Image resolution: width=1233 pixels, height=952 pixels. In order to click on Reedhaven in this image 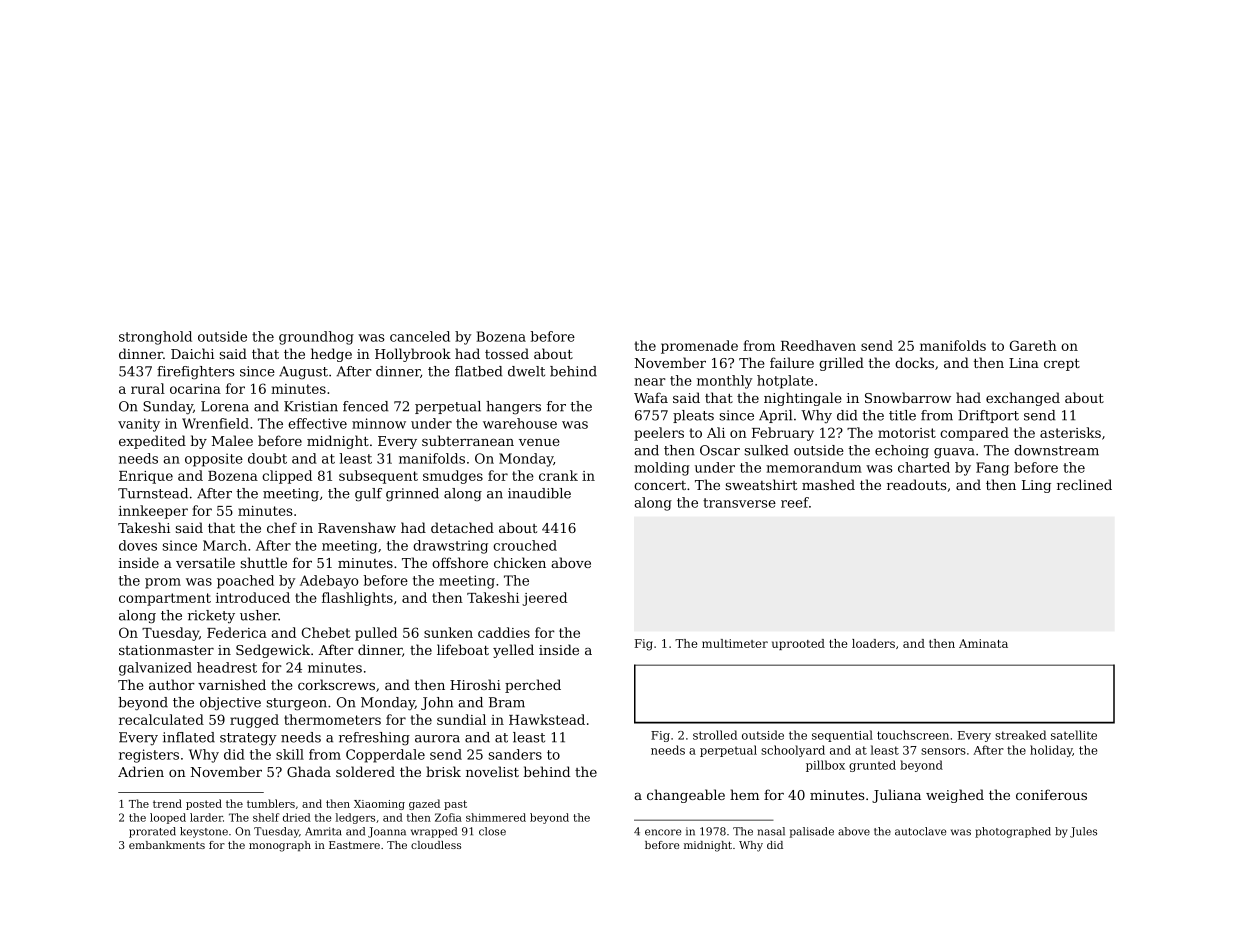, I will do `click(818, 345)`.
